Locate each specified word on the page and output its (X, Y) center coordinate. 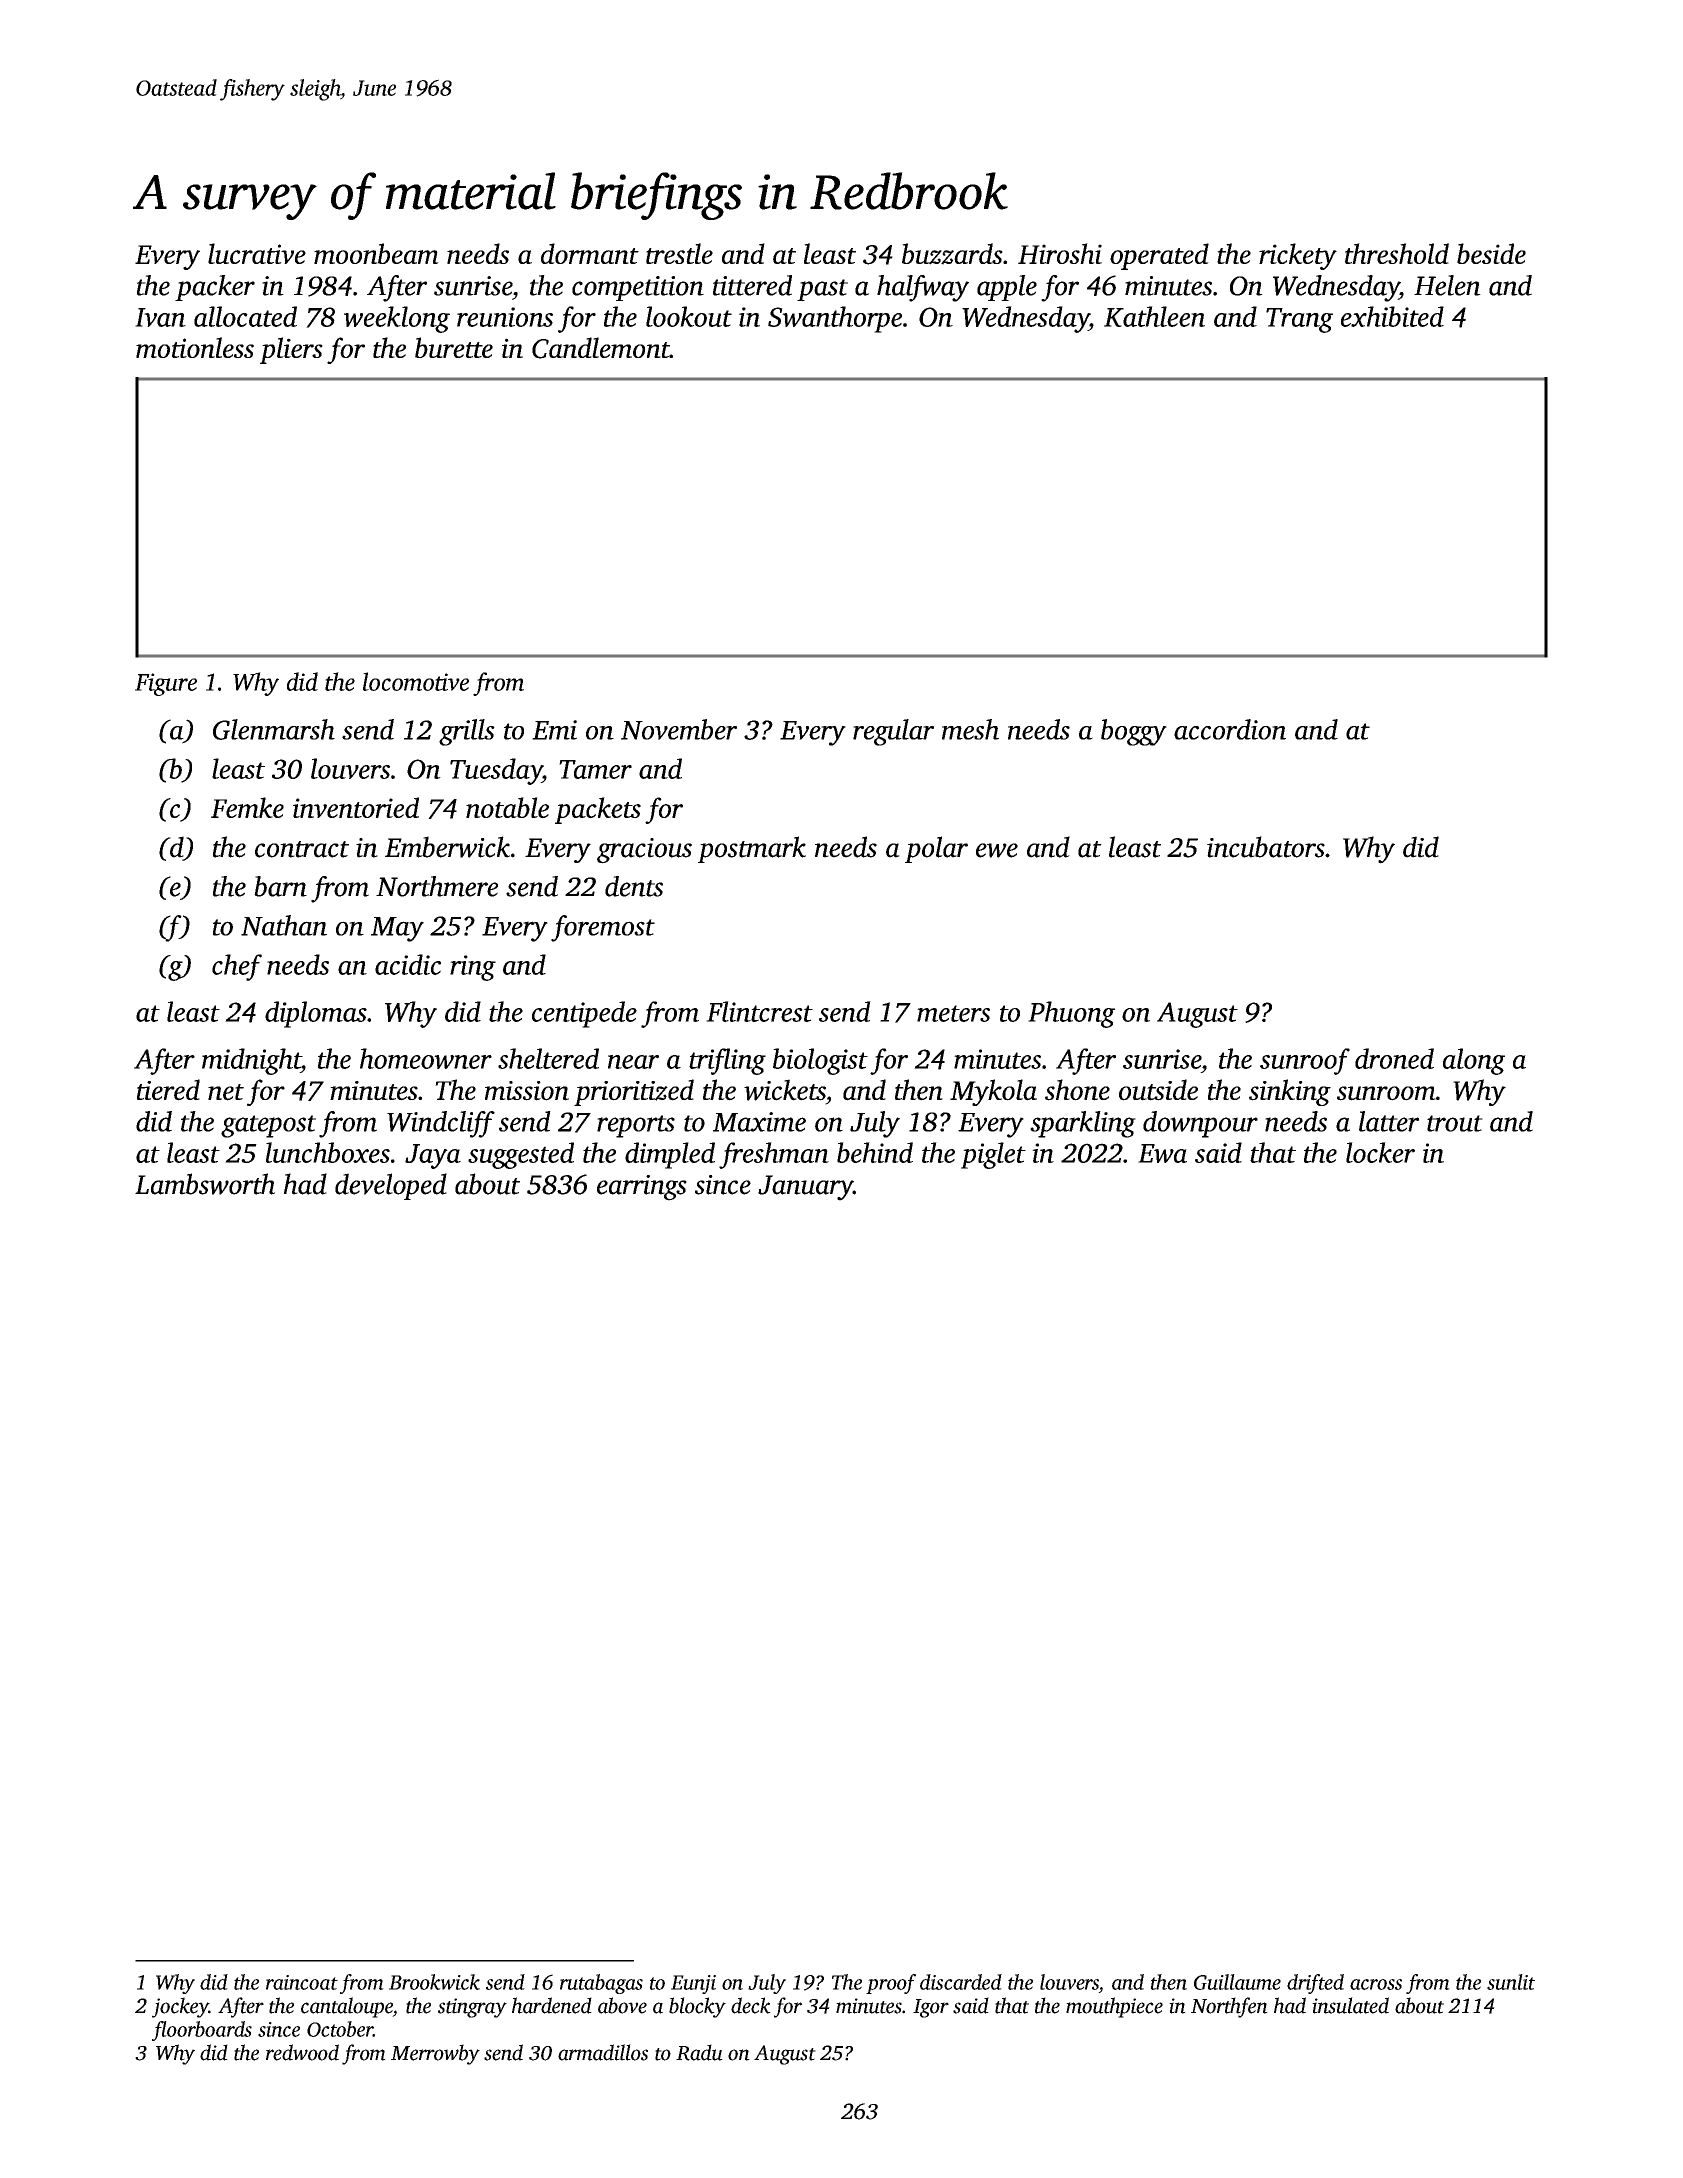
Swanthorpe (835, 319)
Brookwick (434, 1982)
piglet (993, 1155)
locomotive (416, 681)
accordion (1230, 729)
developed (391, 1186)
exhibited (1392, 316)
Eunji (693, 1984)
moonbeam (376, 253)
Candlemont (601, 348)
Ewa (1162, 1153)
